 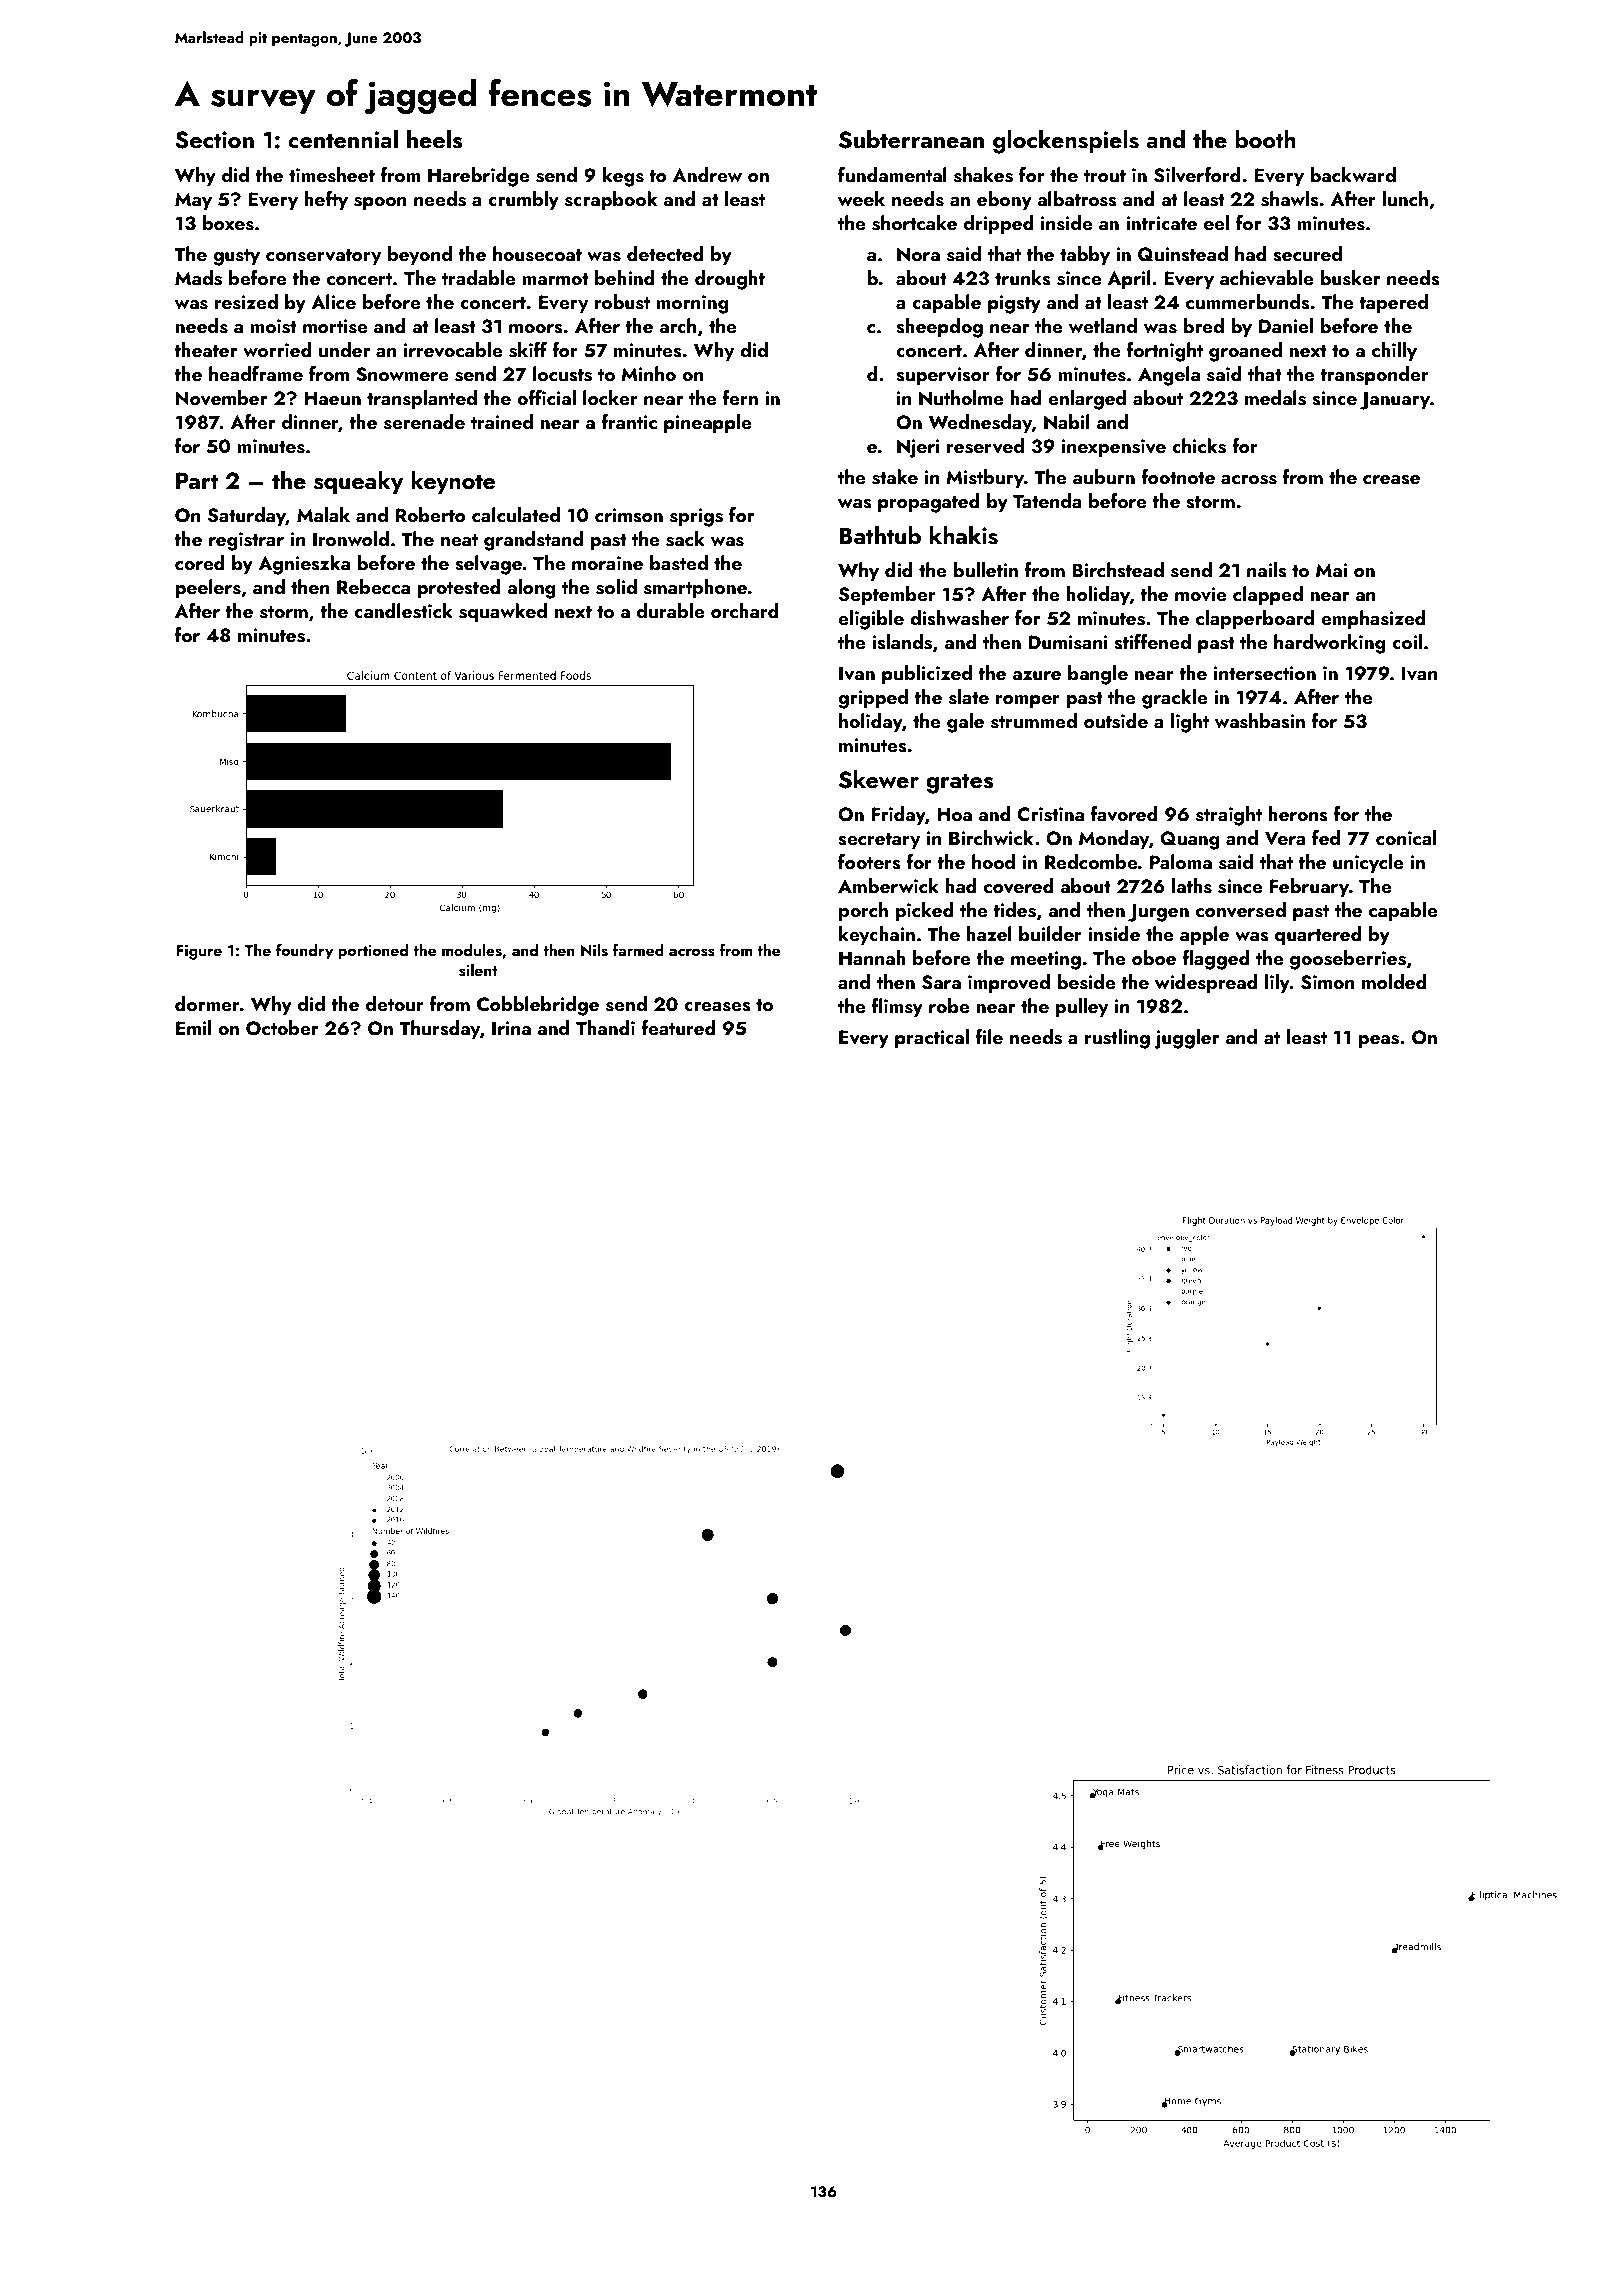 I want to click on unicycle, so click(x=1368, y=863).
